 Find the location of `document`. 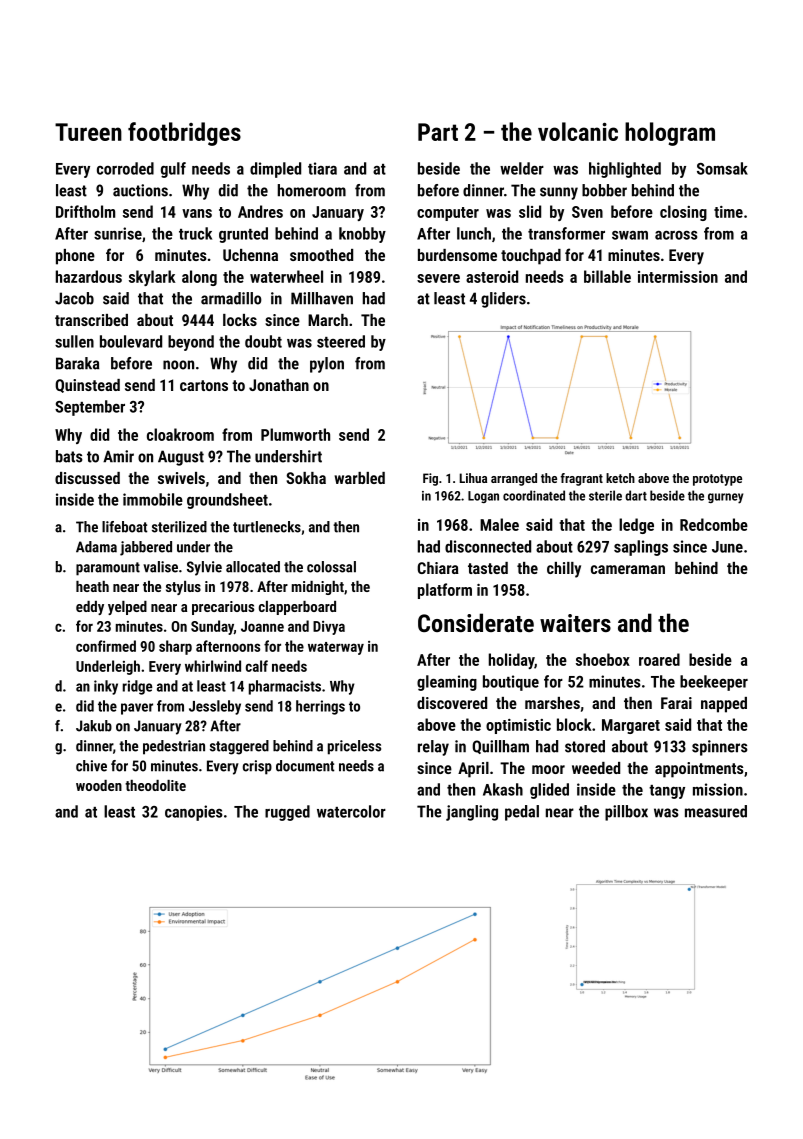

document is located at coordinates (305, 766).
